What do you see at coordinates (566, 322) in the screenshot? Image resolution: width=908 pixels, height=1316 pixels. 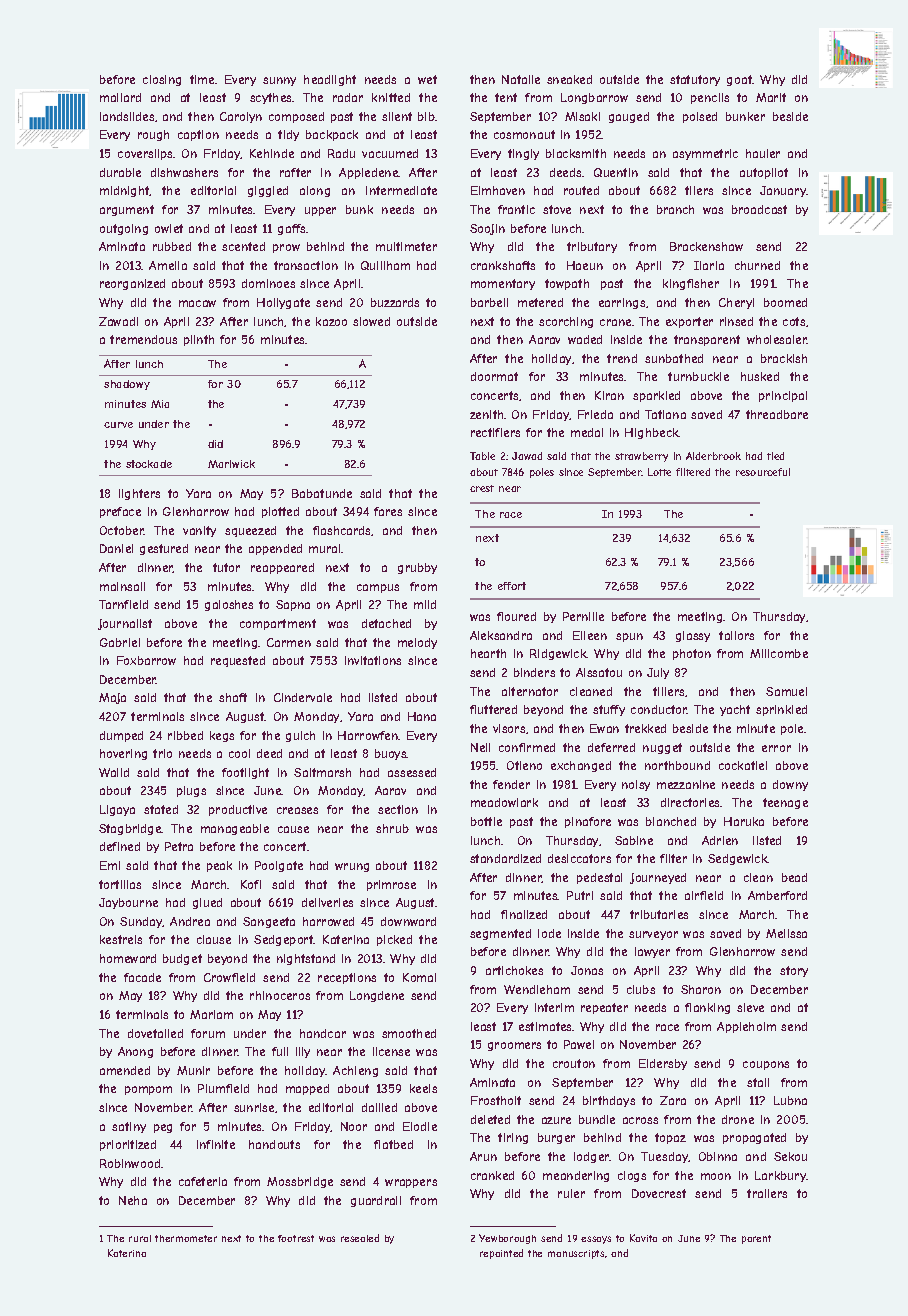 I see `scorching` at bounding box center [566, 322].
